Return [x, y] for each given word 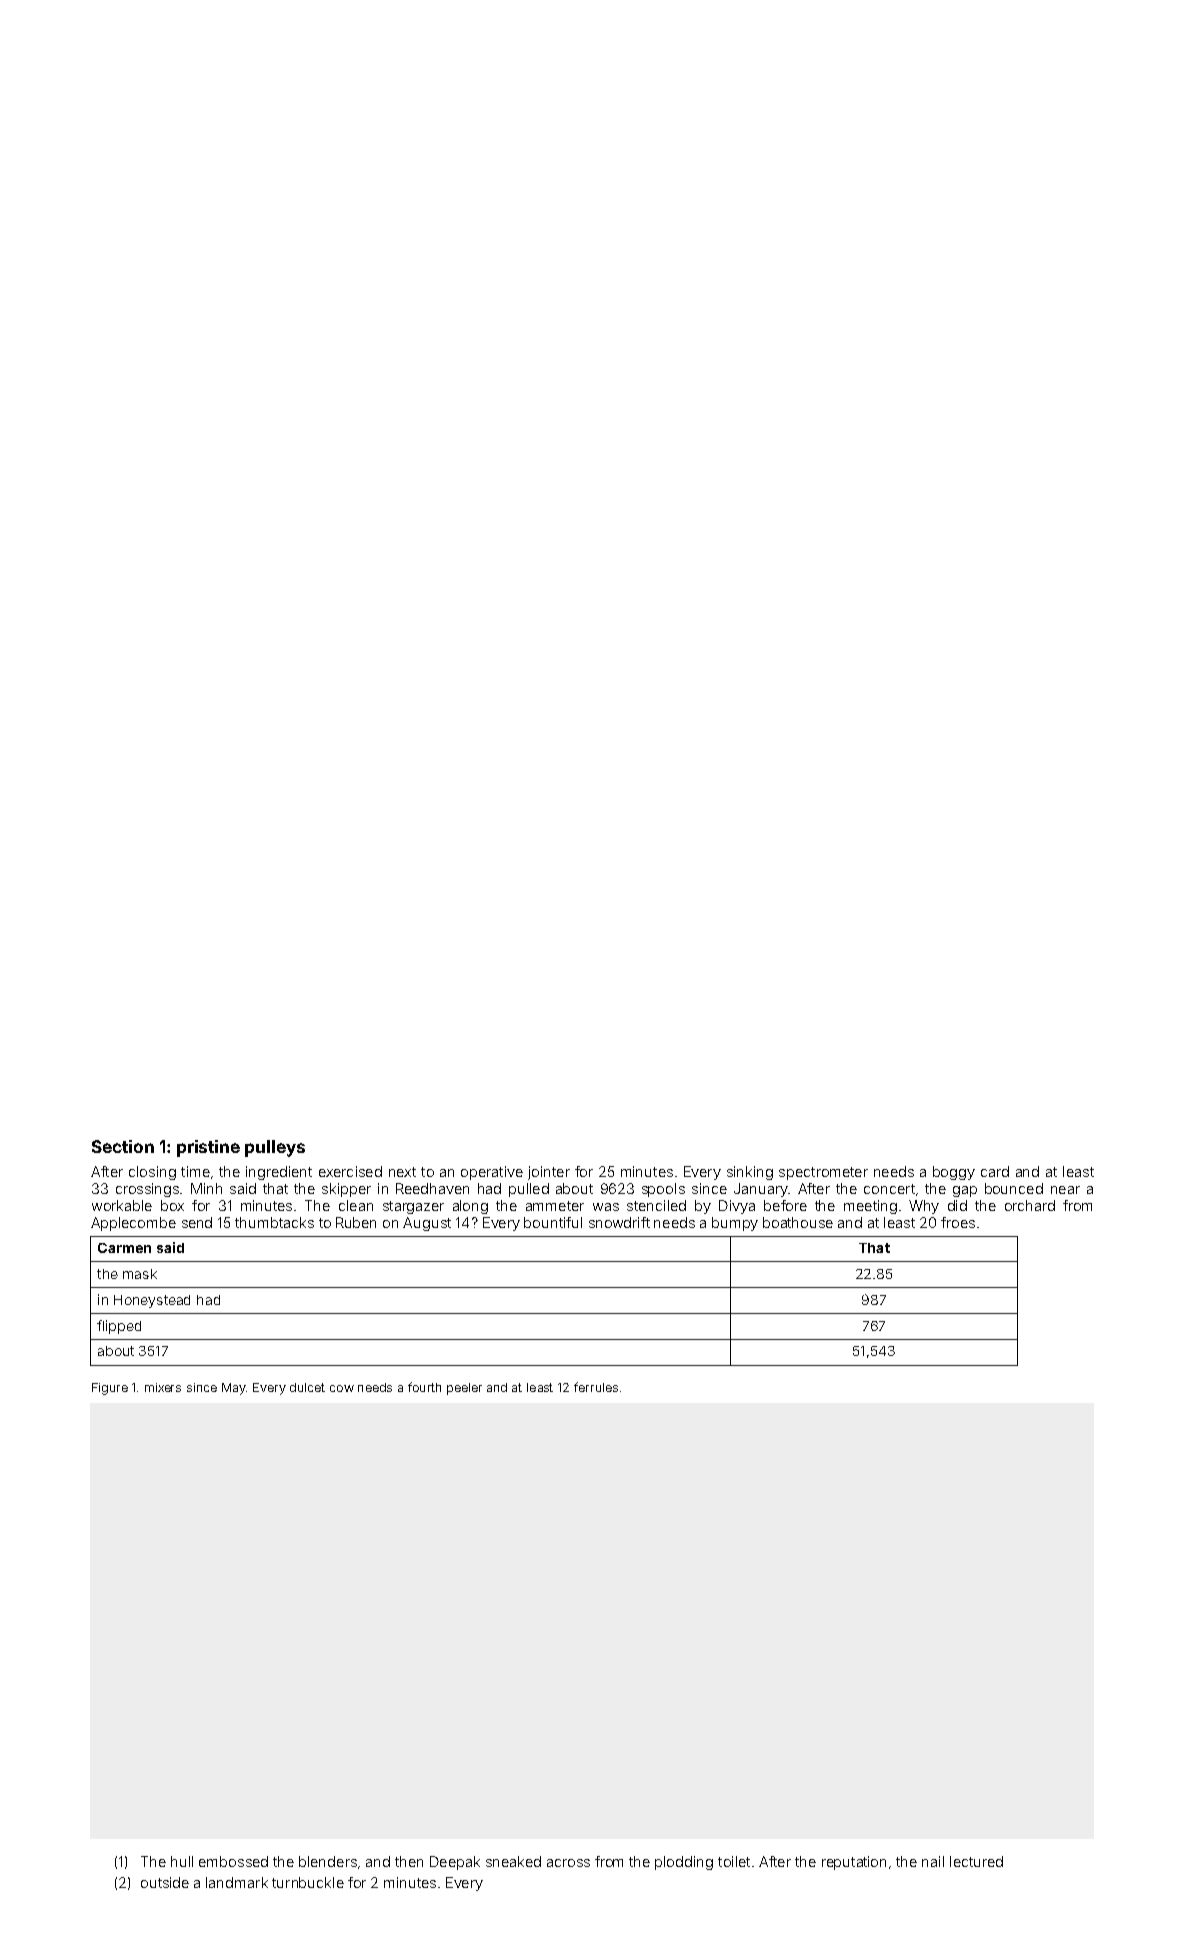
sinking [750, 1173]
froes [958, 1222]
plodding [684, 1863]
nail [933, 1861]
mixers [163, 1387]
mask [140, 1274]
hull [182, 1861]
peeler [464, 1389]
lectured [976, 1861]
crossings [147, 1190]
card [995, 1171]
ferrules [596, 1387]
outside [165, 1882]
